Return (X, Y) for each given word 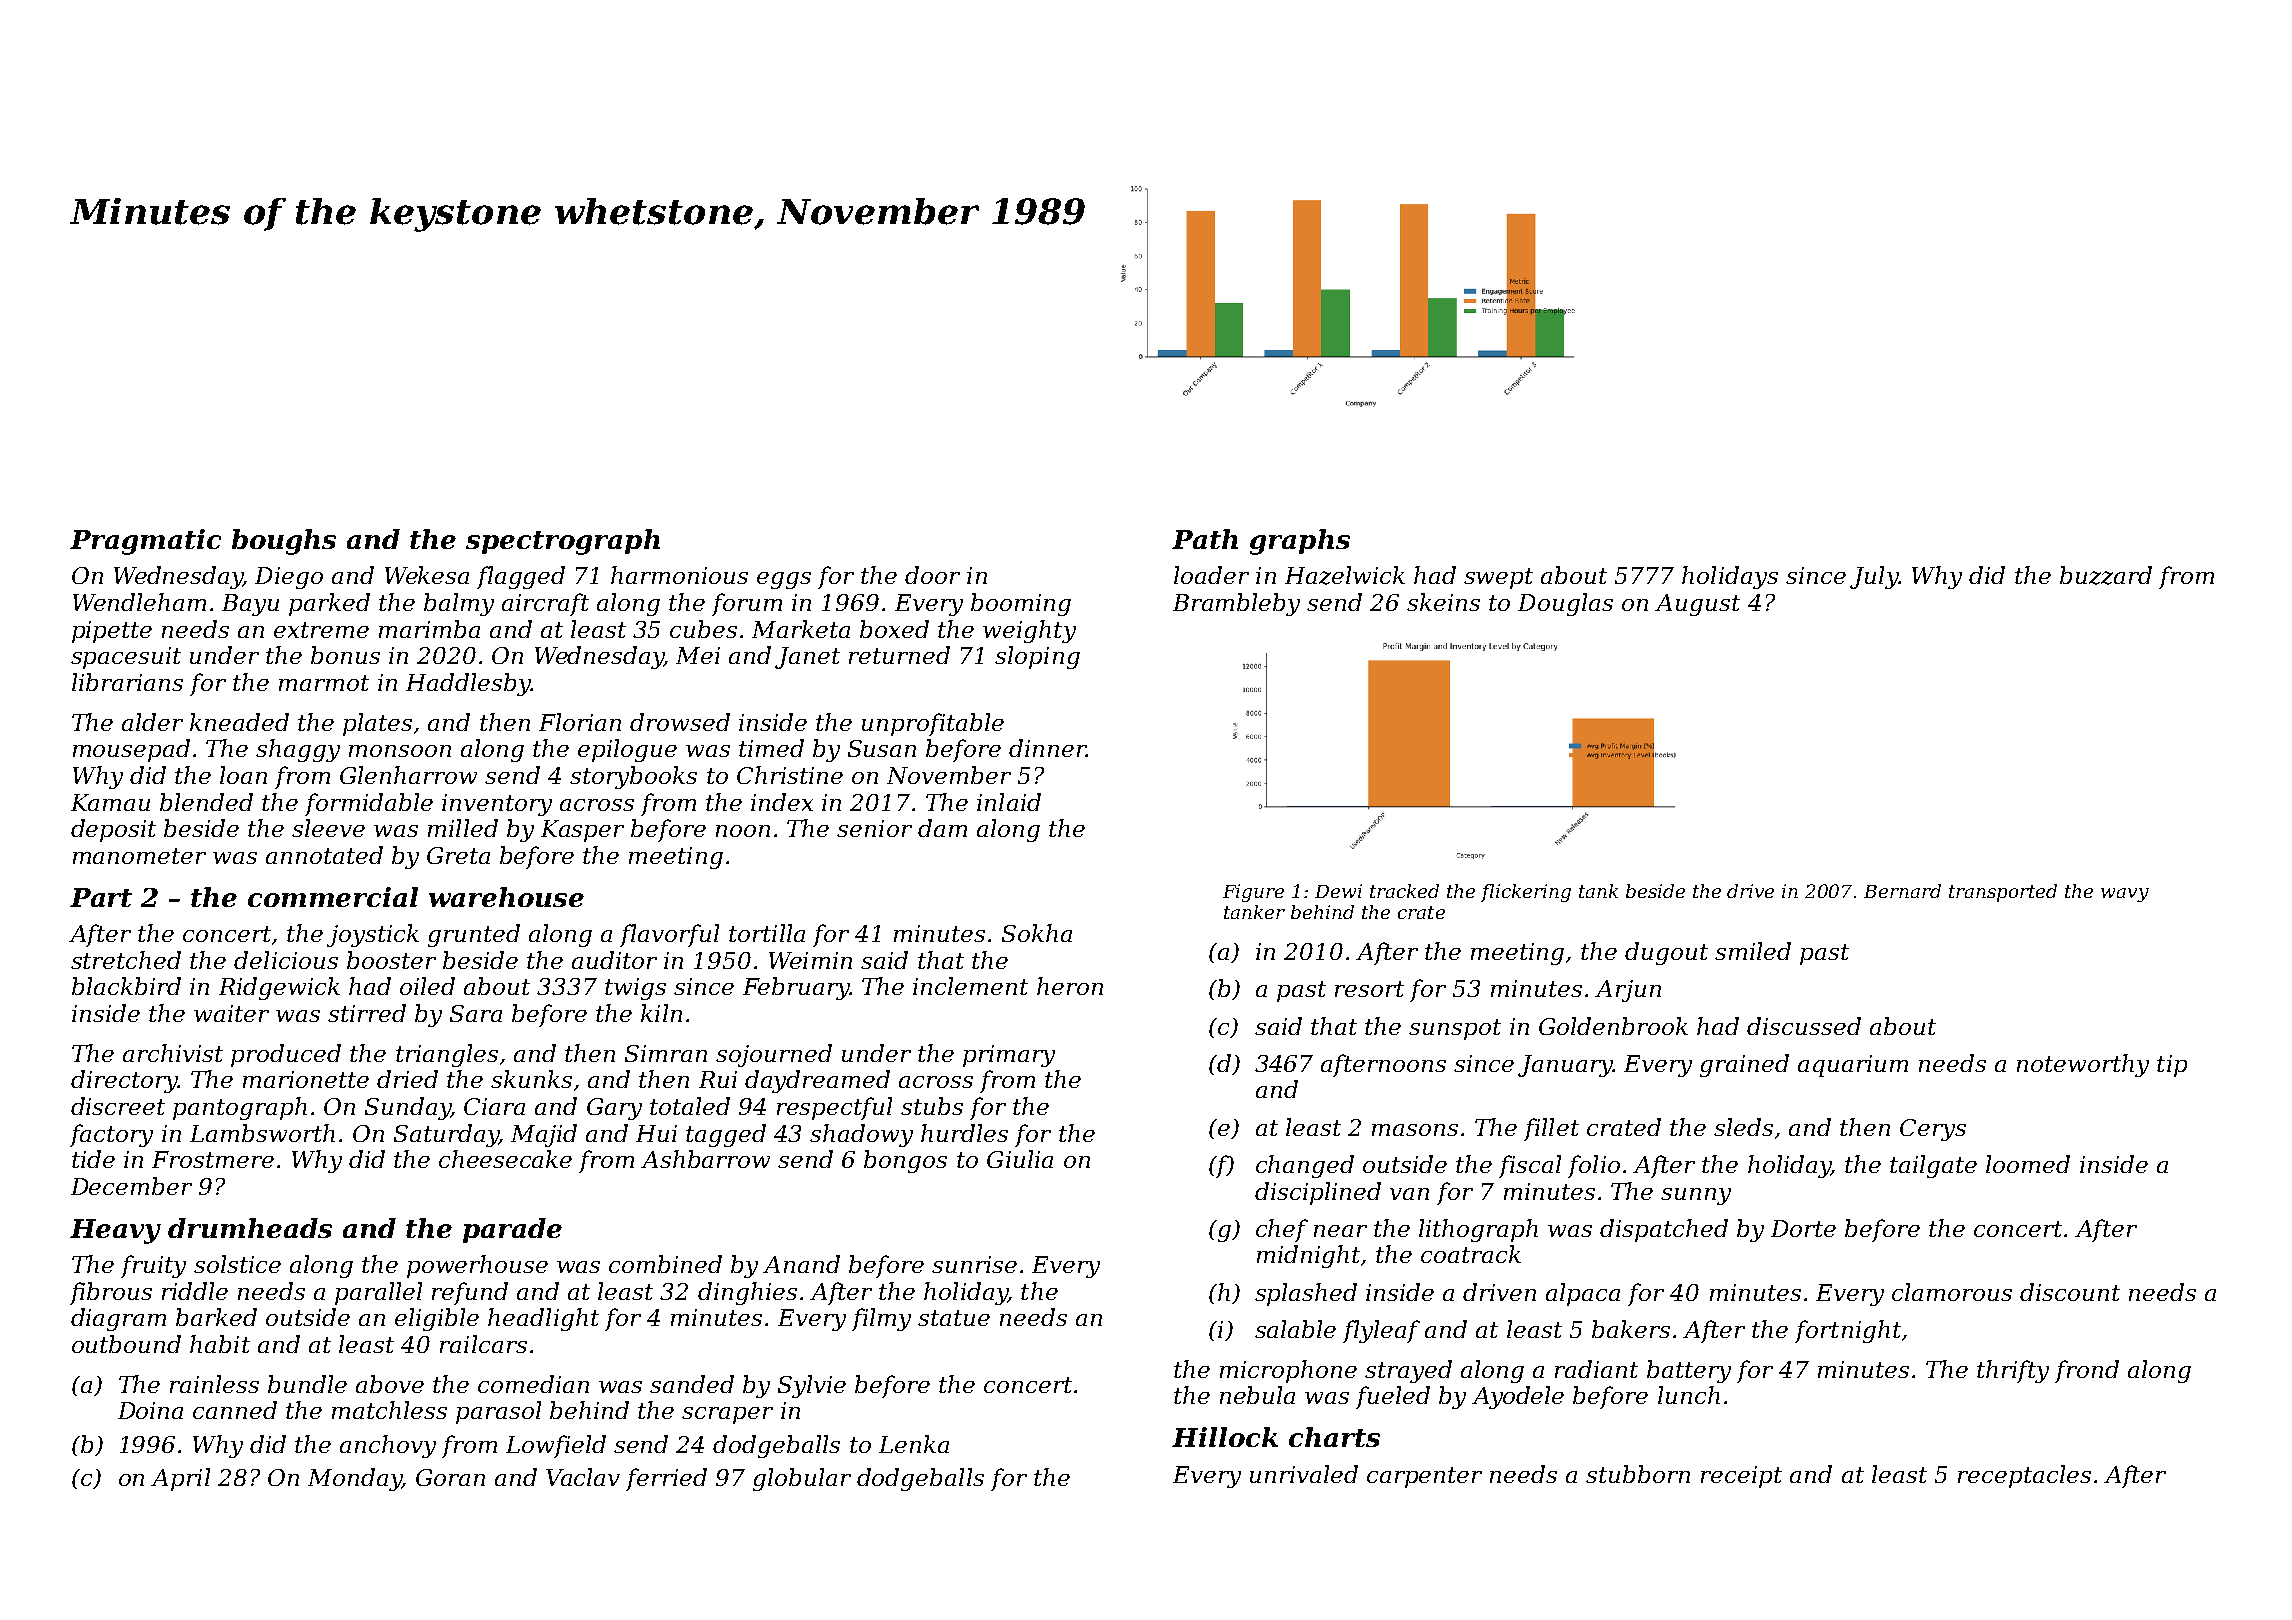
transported (2003, 893)
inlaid (1009, 802)
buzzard (2106, 575)
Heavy (115, 1231)
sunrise (974, 1264)
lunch (1689, 1395)
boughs (284, 542)
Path (1205, 539)
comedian (533, 1384)
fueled (1393, 1397)
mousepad (131, 750)
